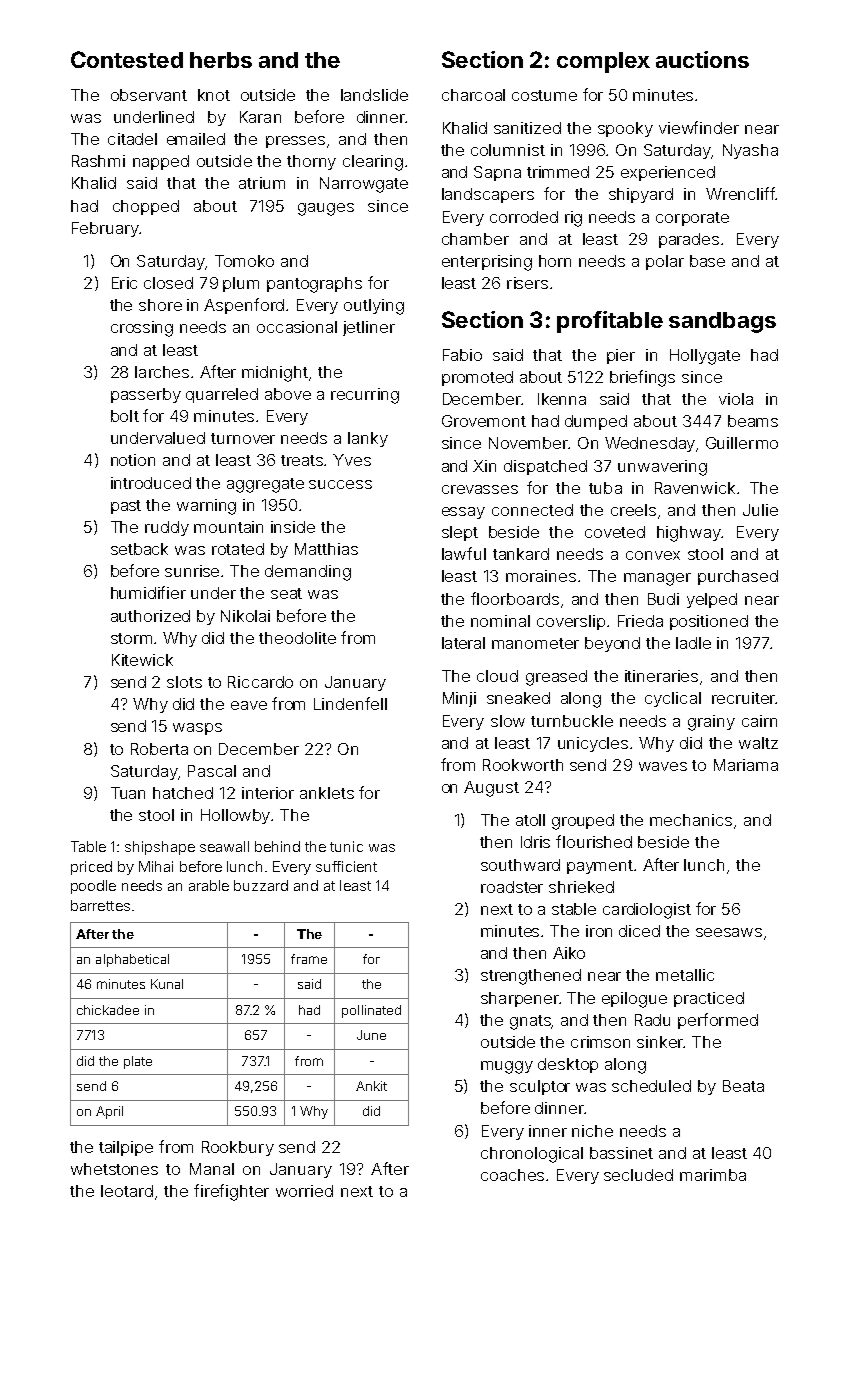 The width and height of the document is (849, 1400). Describe the element at coordinates (621, 356) in the document. I see `pier` at that location.
